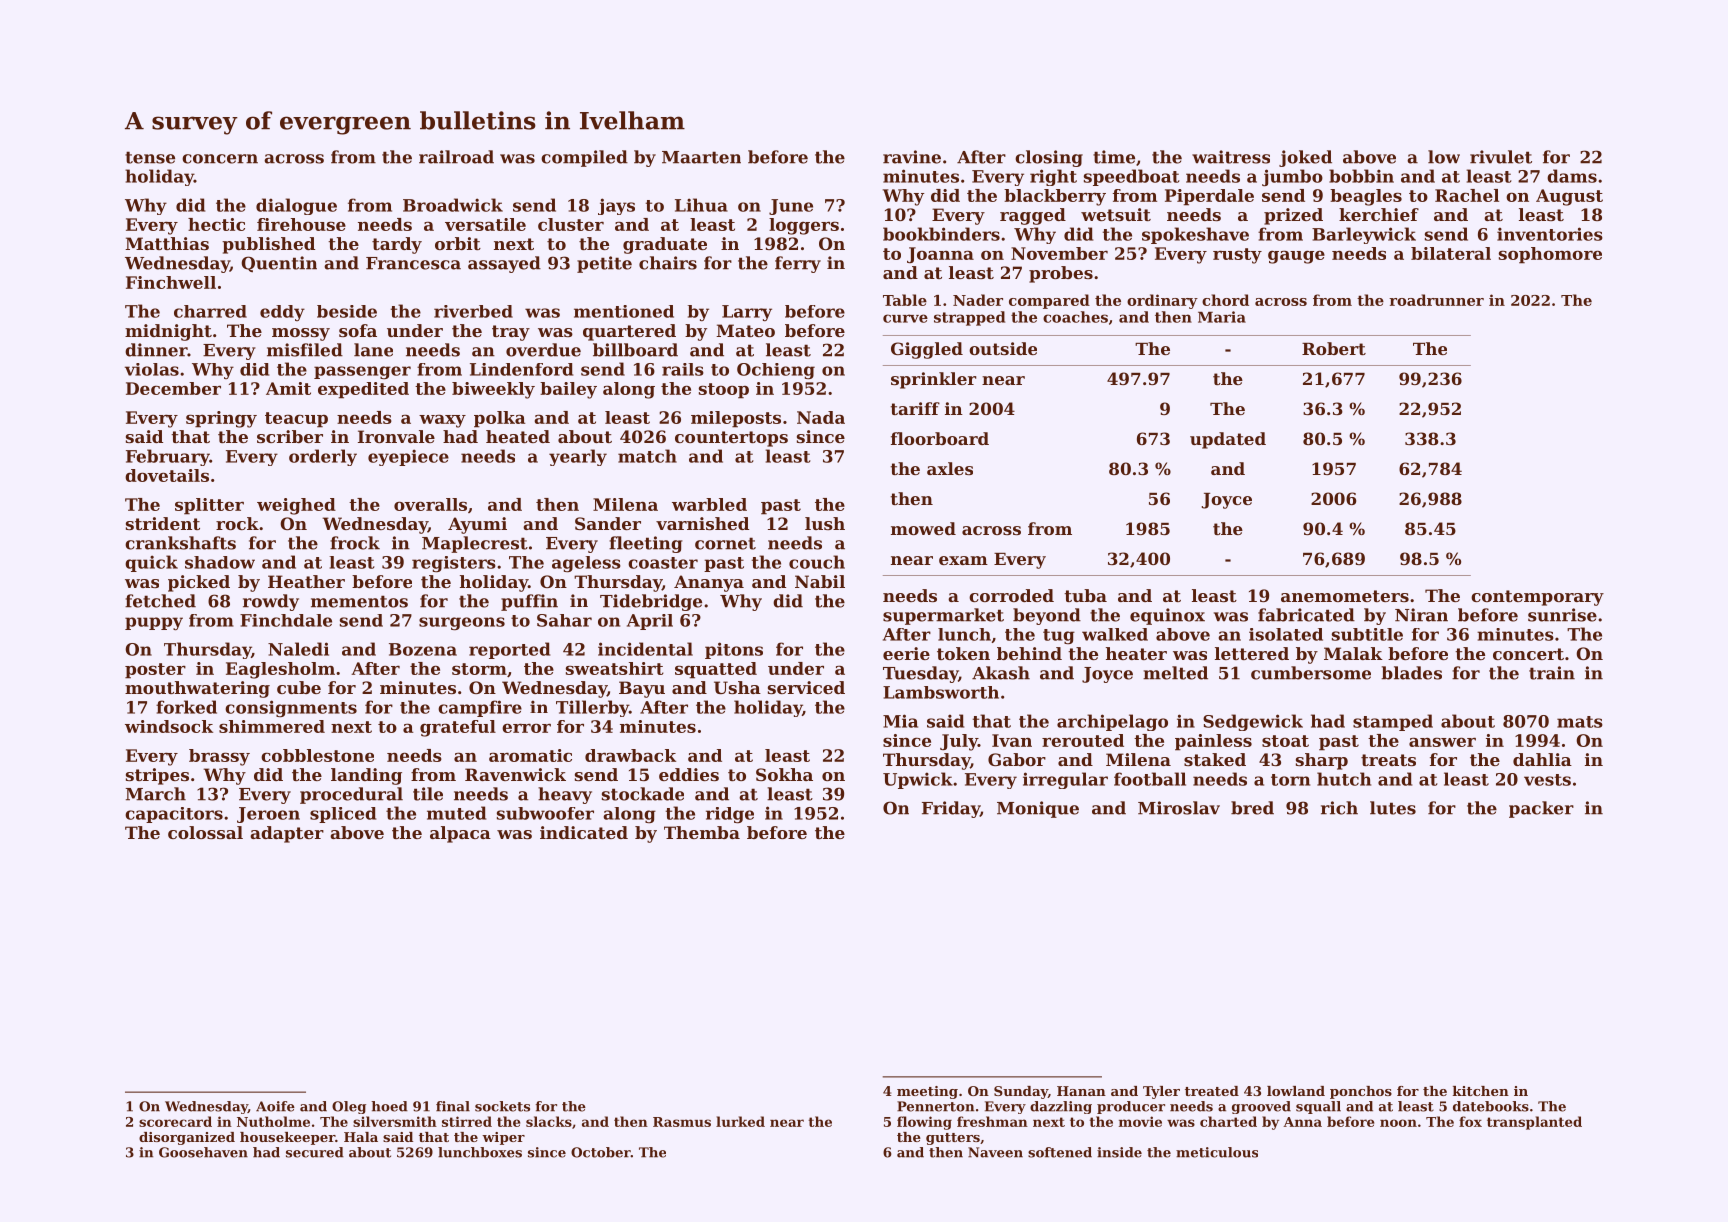 This screenshot has height=1222, width=1728. I want to click on spokeshave, so click(1195, 235).
